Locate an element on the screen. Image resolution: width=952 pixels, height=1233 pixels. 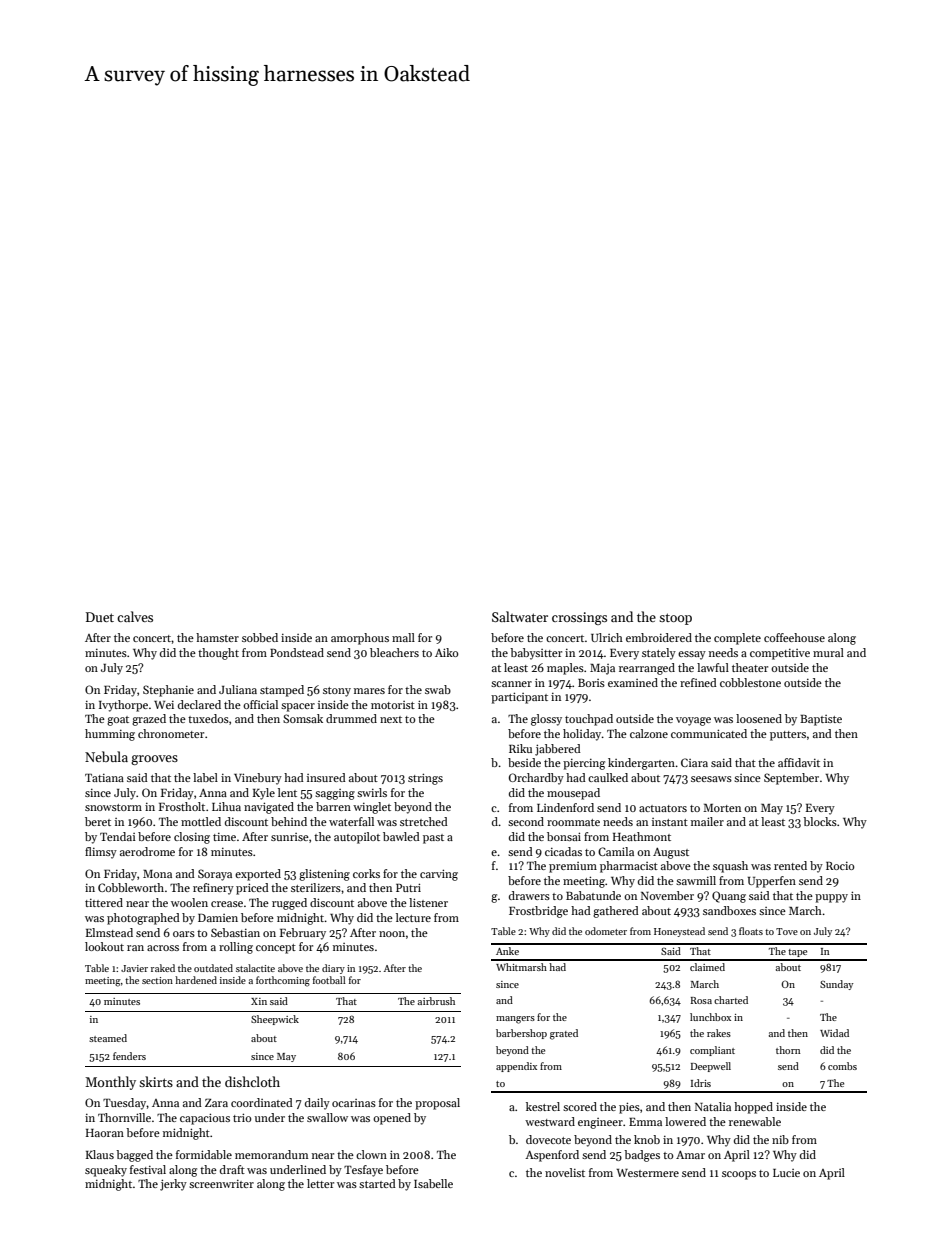
diary is located at coordinates (333, 969).
